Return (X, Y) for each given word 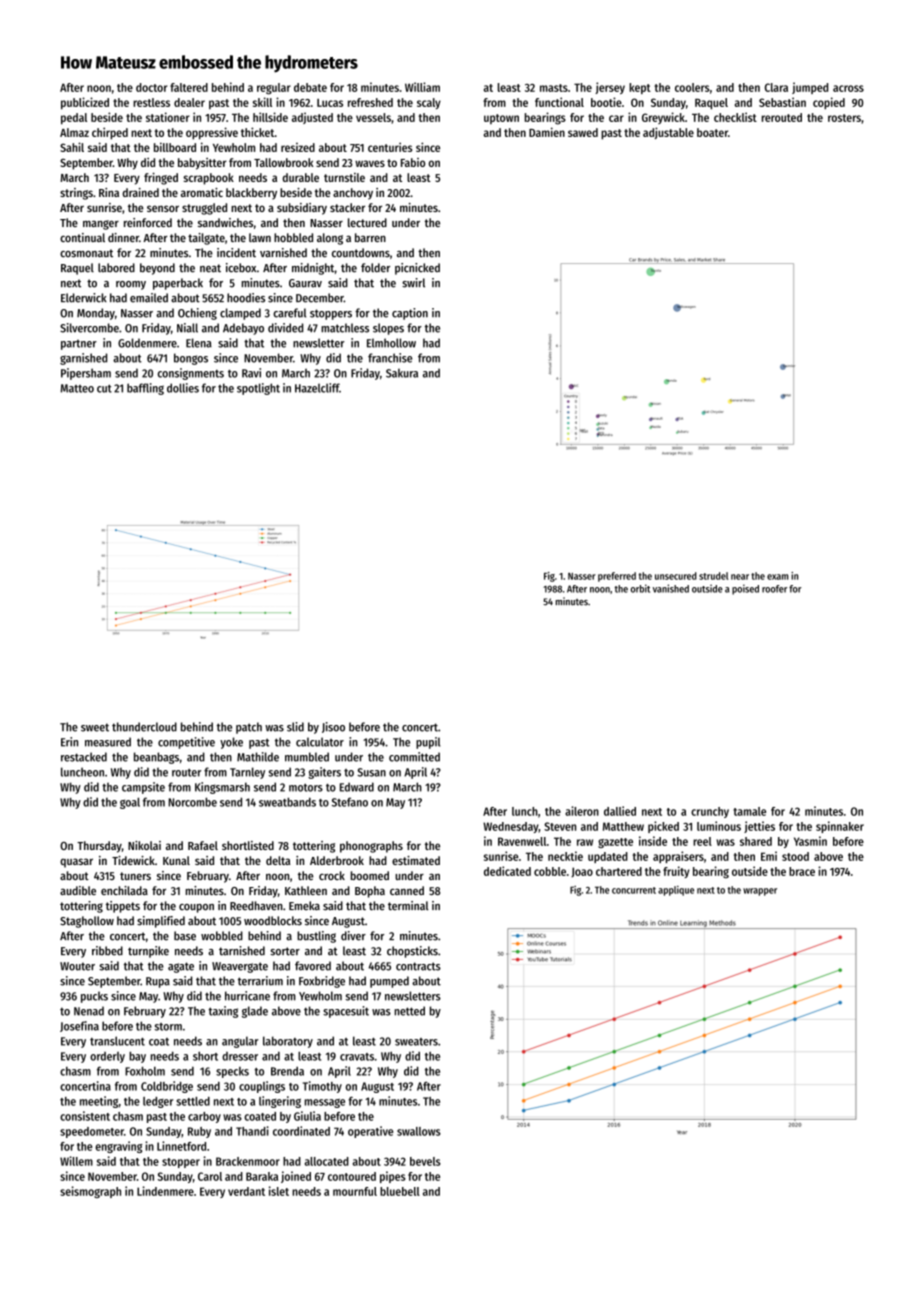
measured (108, 742)
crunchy (710, 812)
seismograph (90, 1192)
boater (712, 132)
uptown (501, 119)
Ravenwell (522, 841)
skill (262, 102)
